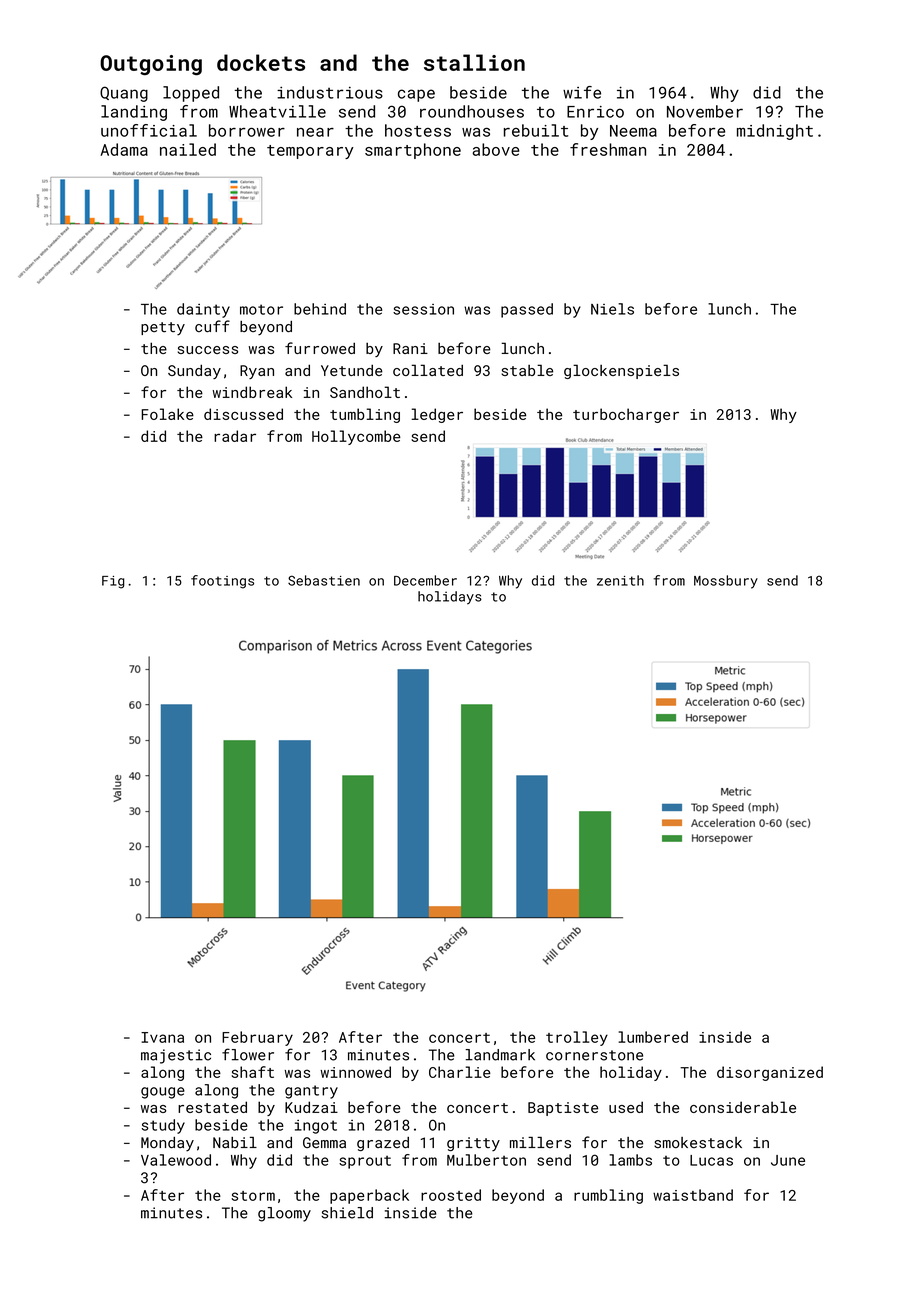  Describe the element at coordinates (621, 371) in the screenshot. I see `glockenspiels` at that location.
